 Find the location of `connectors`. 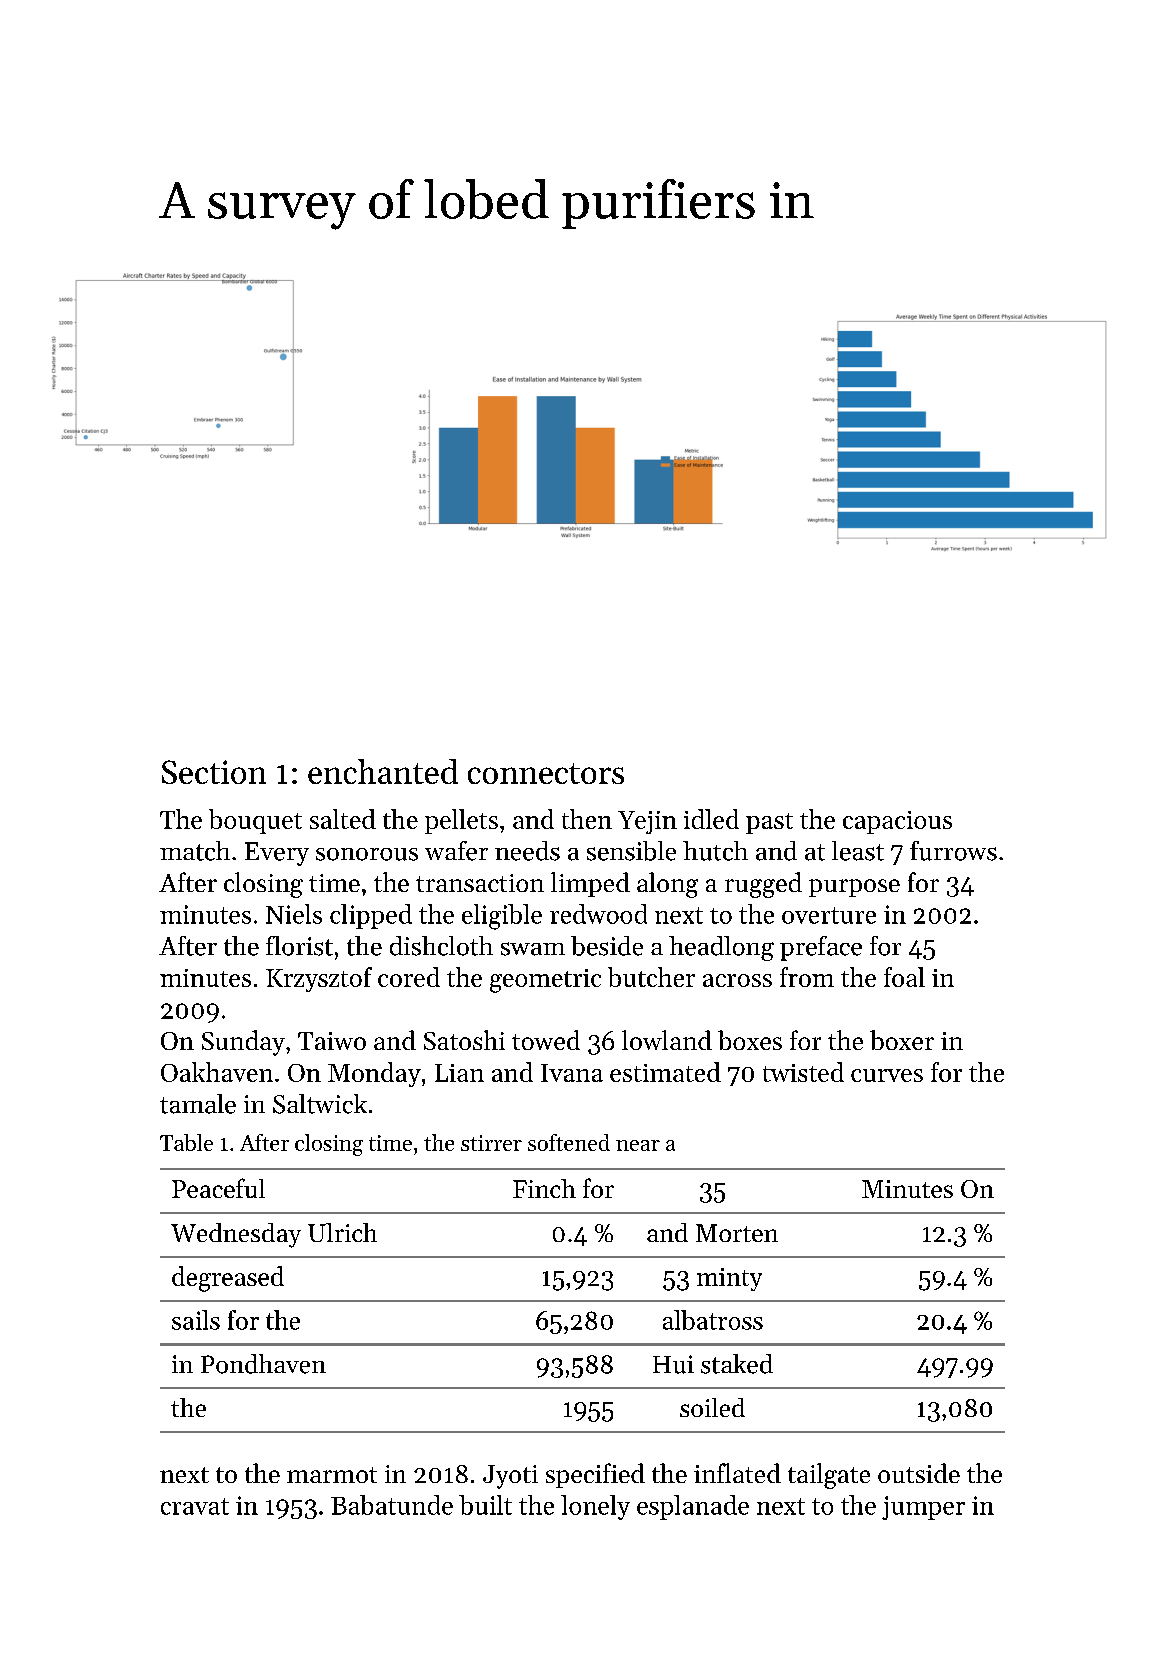

connectors is located at coordinates (546, 773).
